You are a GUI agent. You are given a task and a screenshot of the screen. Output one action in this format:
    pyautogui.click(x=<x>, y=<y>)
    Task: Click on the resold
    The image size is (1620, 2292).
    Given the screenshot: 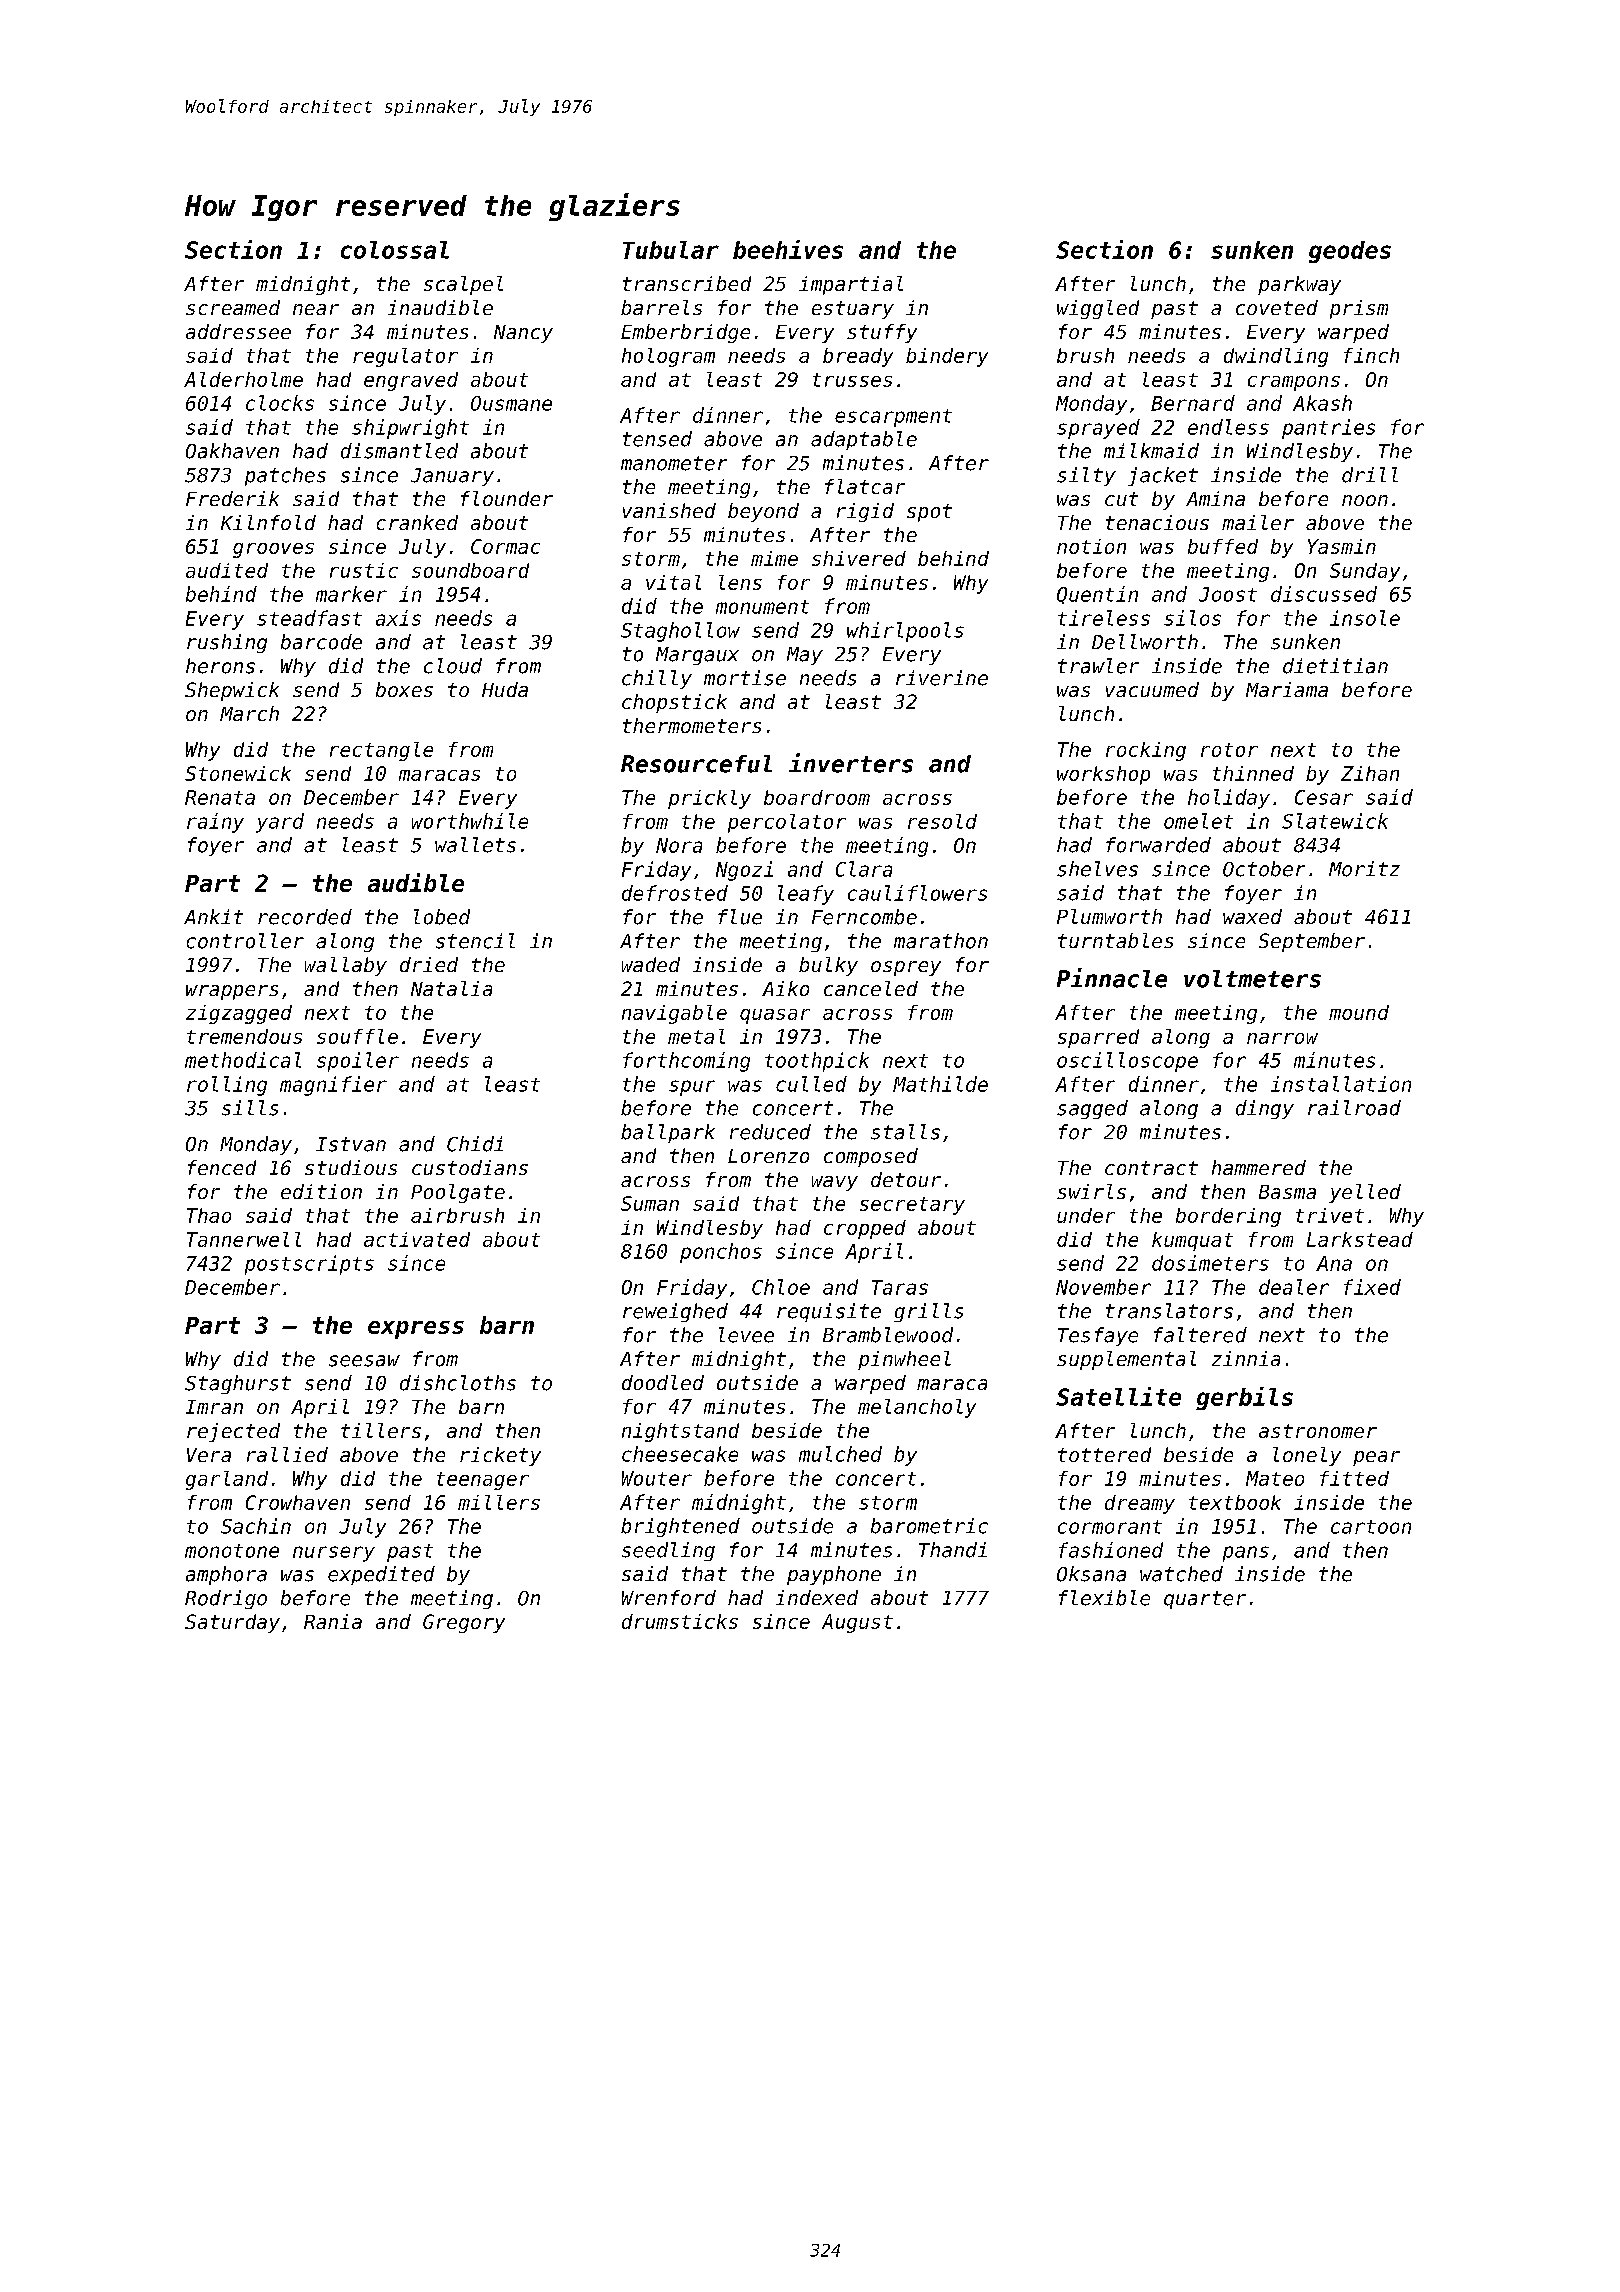 What is the action you would take?
    pyautogui.click(x=942, y=821)
